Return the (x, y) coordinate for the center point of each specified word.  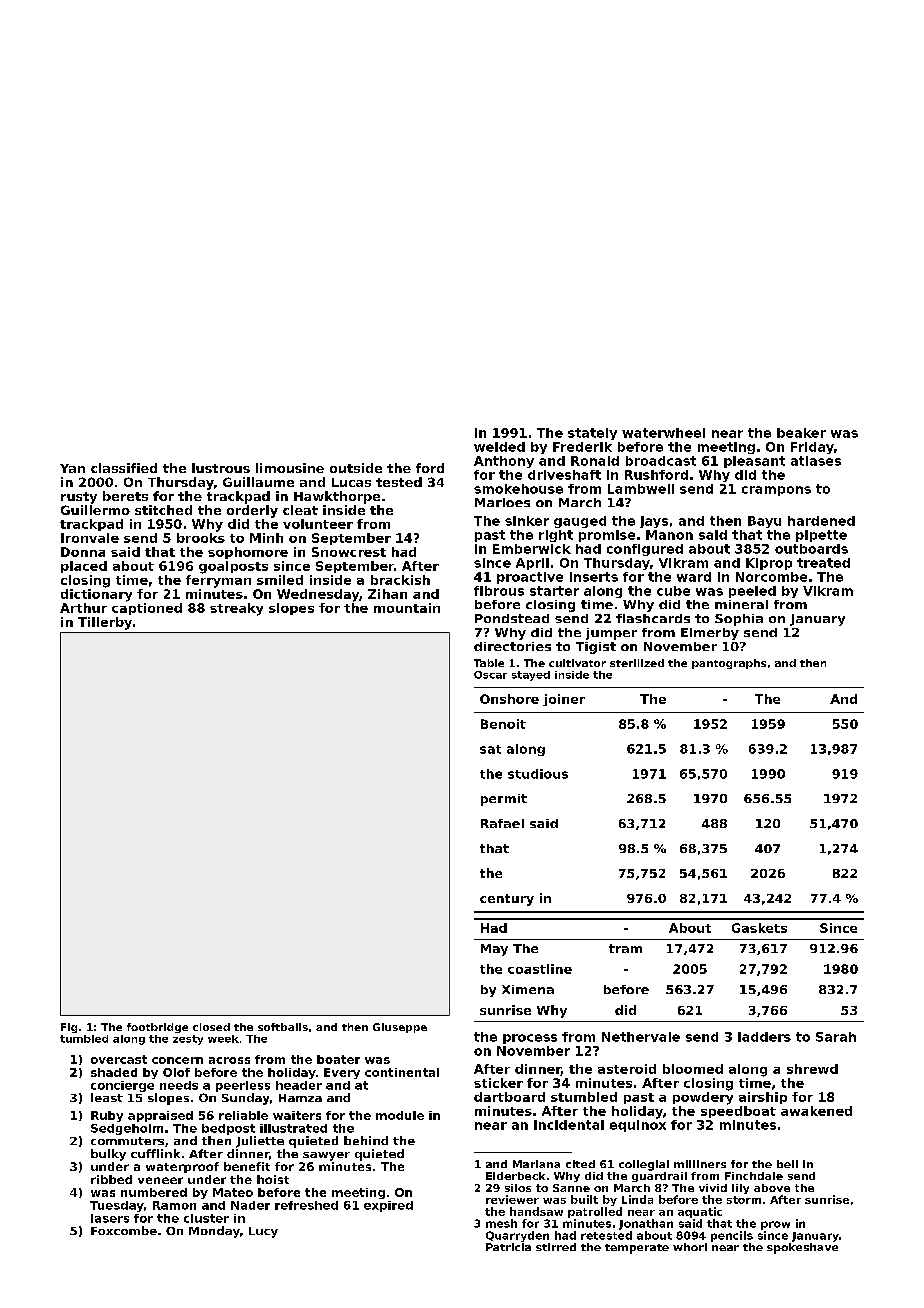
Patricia (508, 1247)
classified (124, 468)
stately (592, 434)
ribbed (111, 1179)
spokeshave (802, 1248)
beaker (801, 433)
